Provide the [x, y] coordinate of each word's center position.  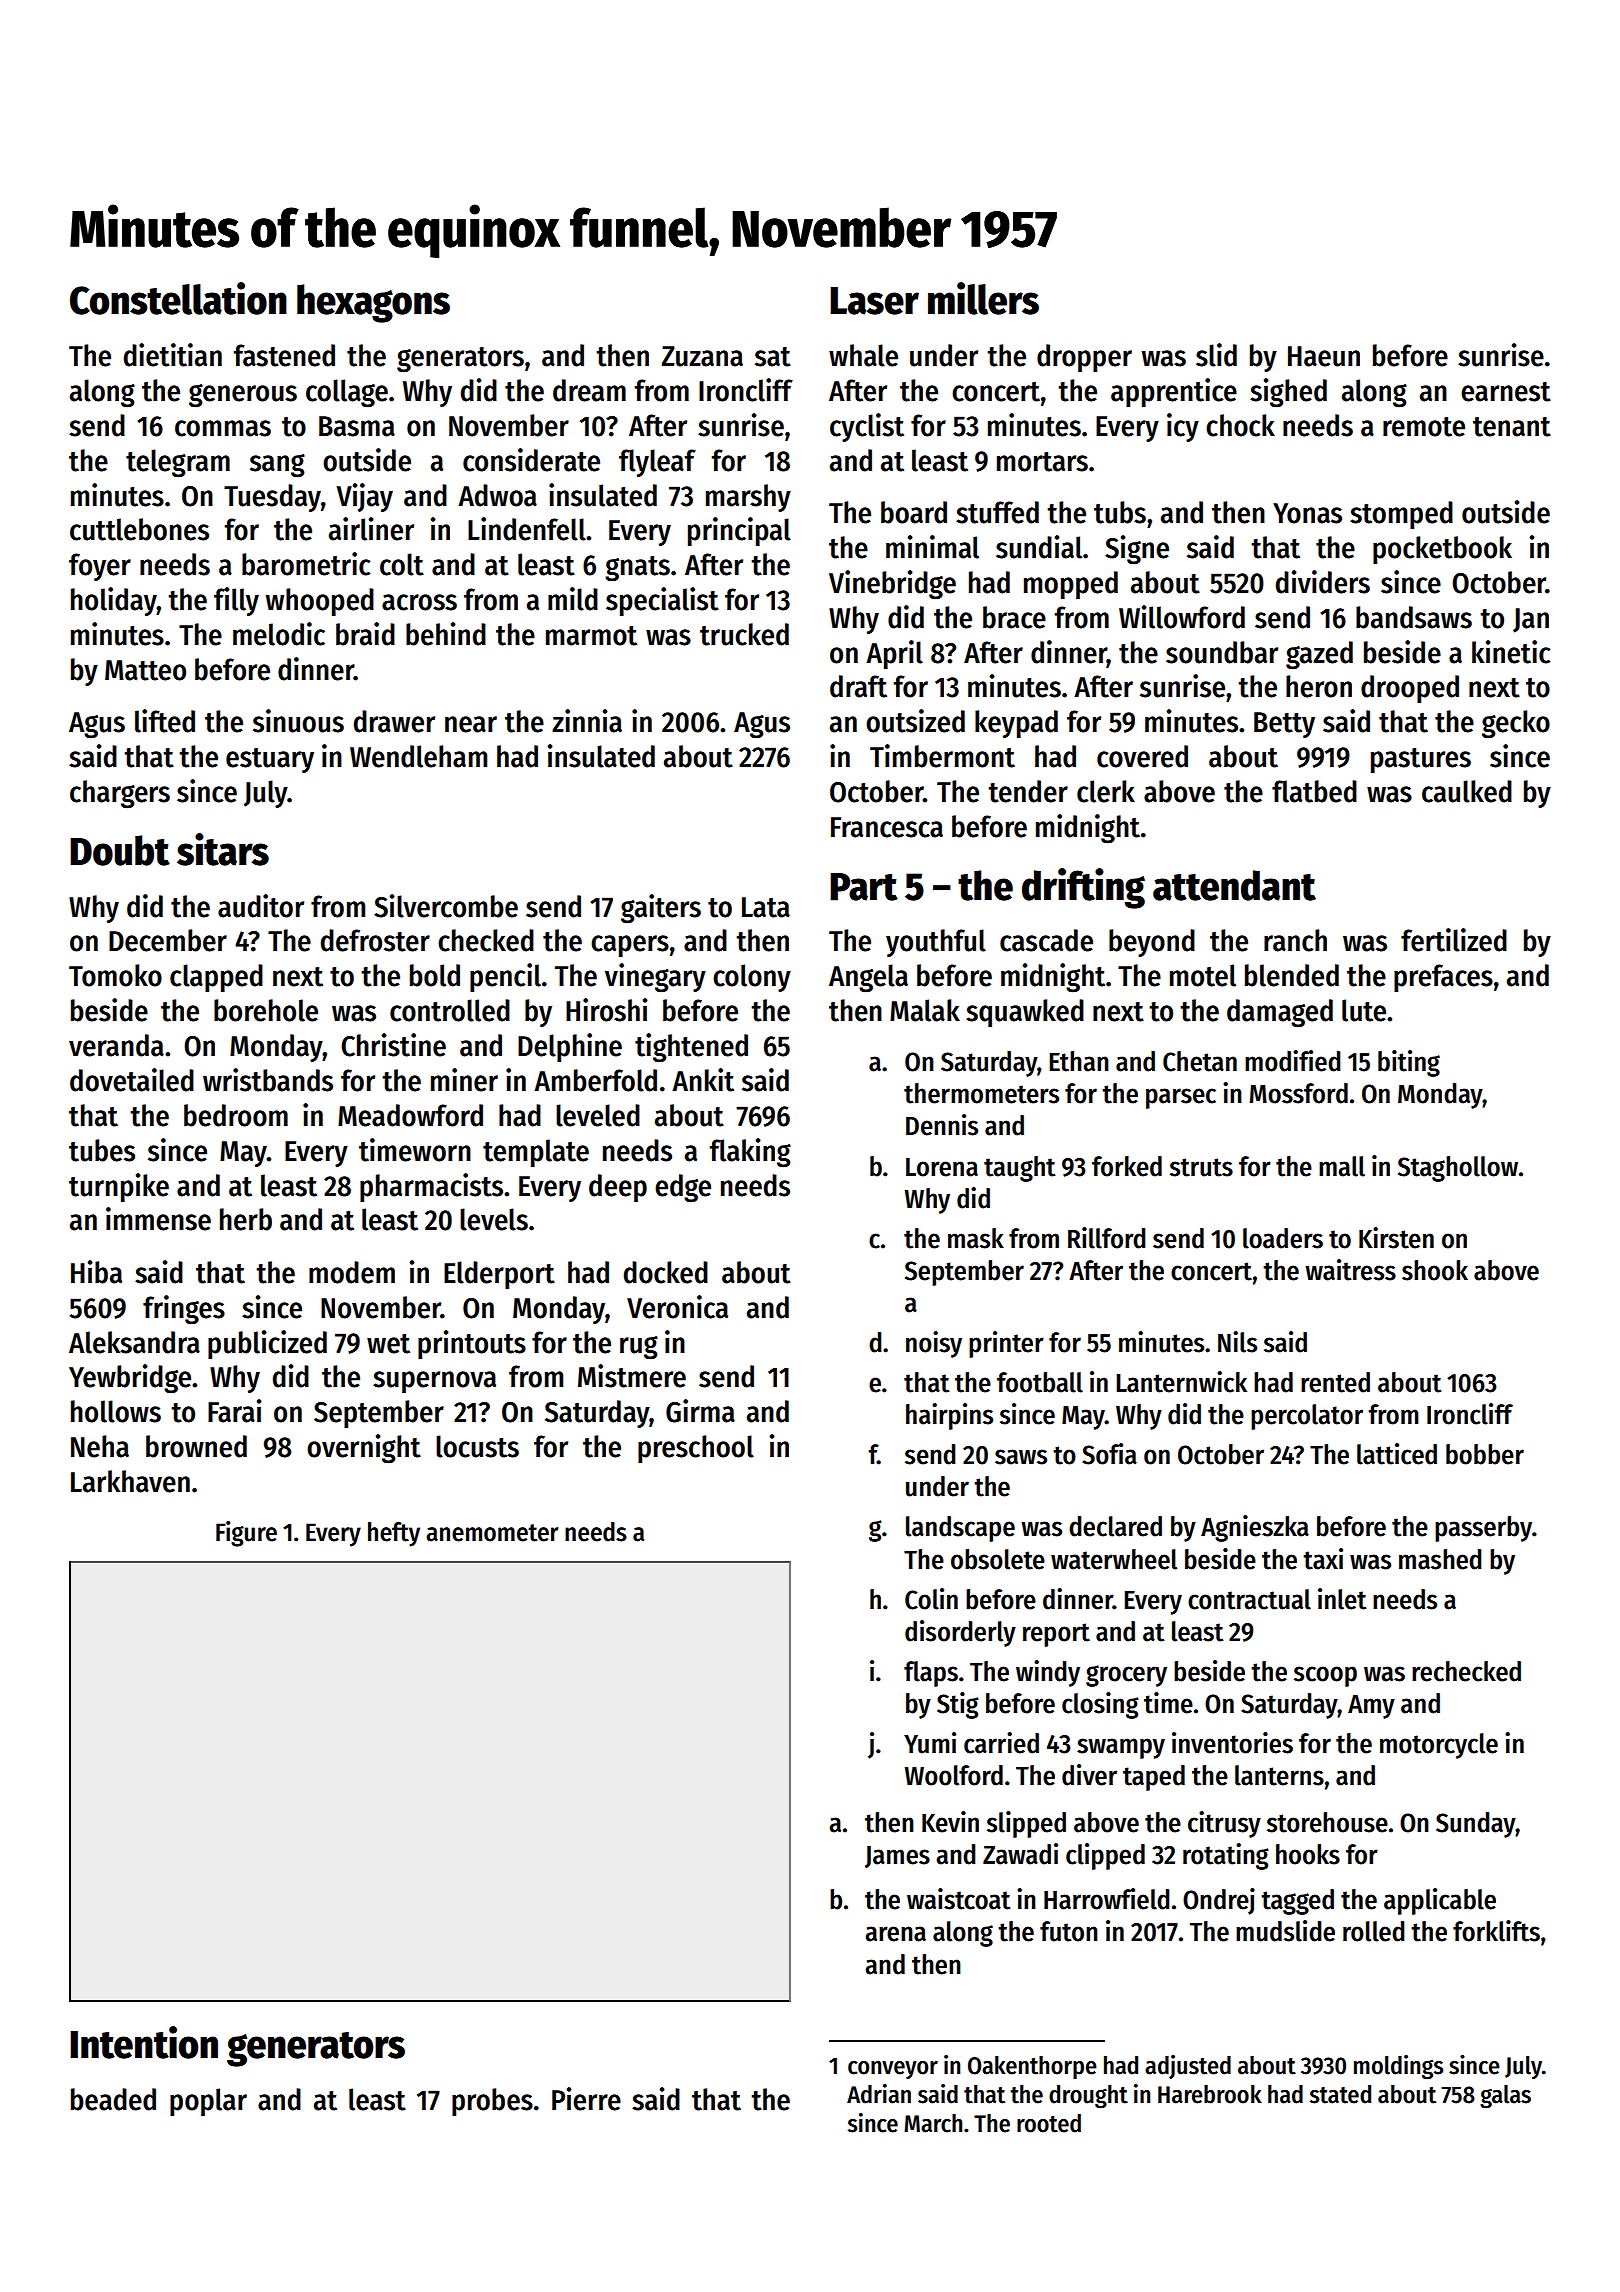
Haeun [1324, 356]
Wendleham [418, 756]
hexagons [373, 303]
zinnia [587, 721]
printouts [472, 1344]
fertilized [1454, 940]
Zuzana [702, 356]
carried [1001, 1743]
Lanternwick [1181, 1382]
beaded [113, 2099]
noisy [934, 1344]
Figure [246, 1534]
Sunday [1476, 1825]
